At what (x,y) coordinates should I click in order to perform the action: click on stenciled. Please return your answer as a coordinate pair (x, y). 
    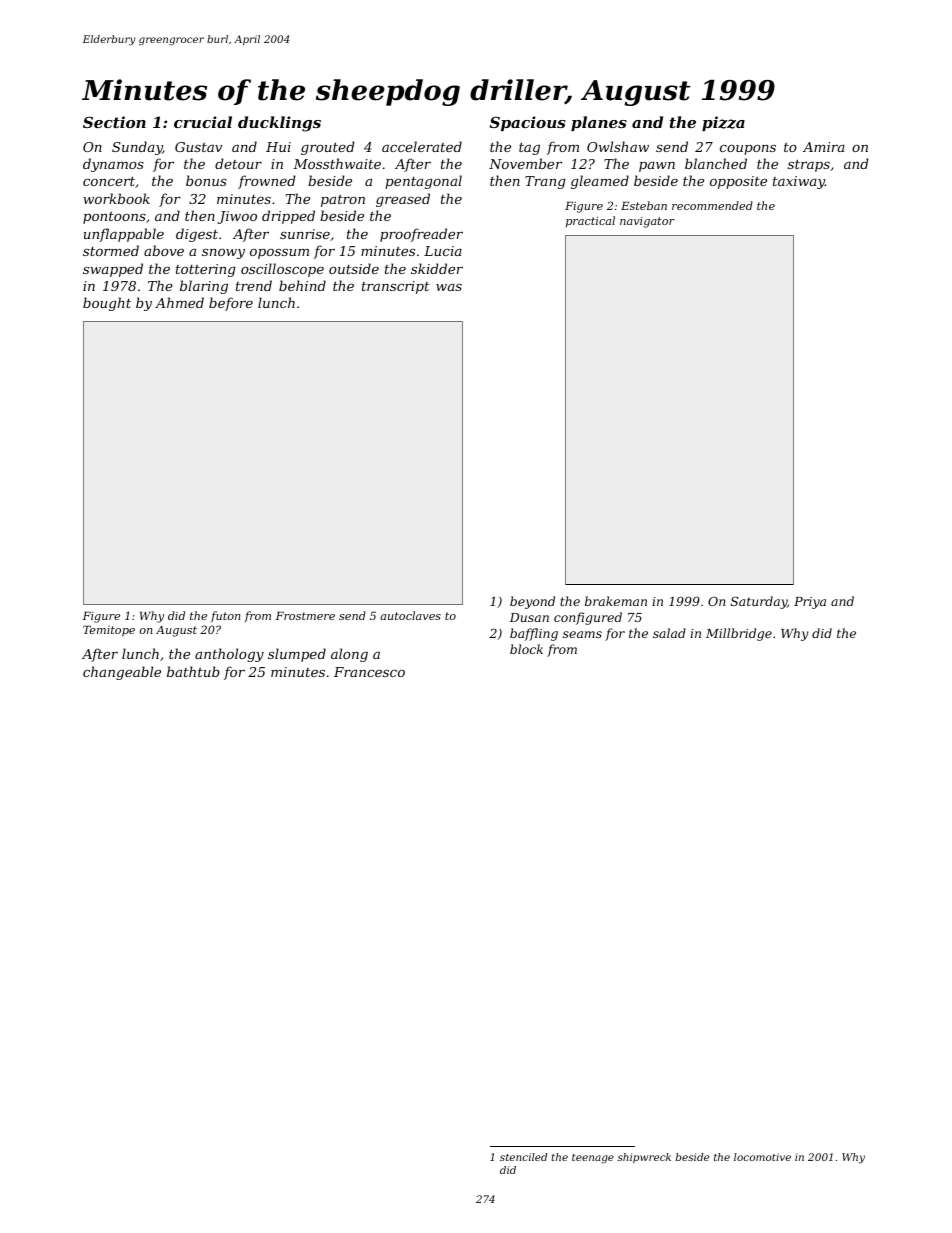
    Looking at the image, I should click on (523, 1157).
